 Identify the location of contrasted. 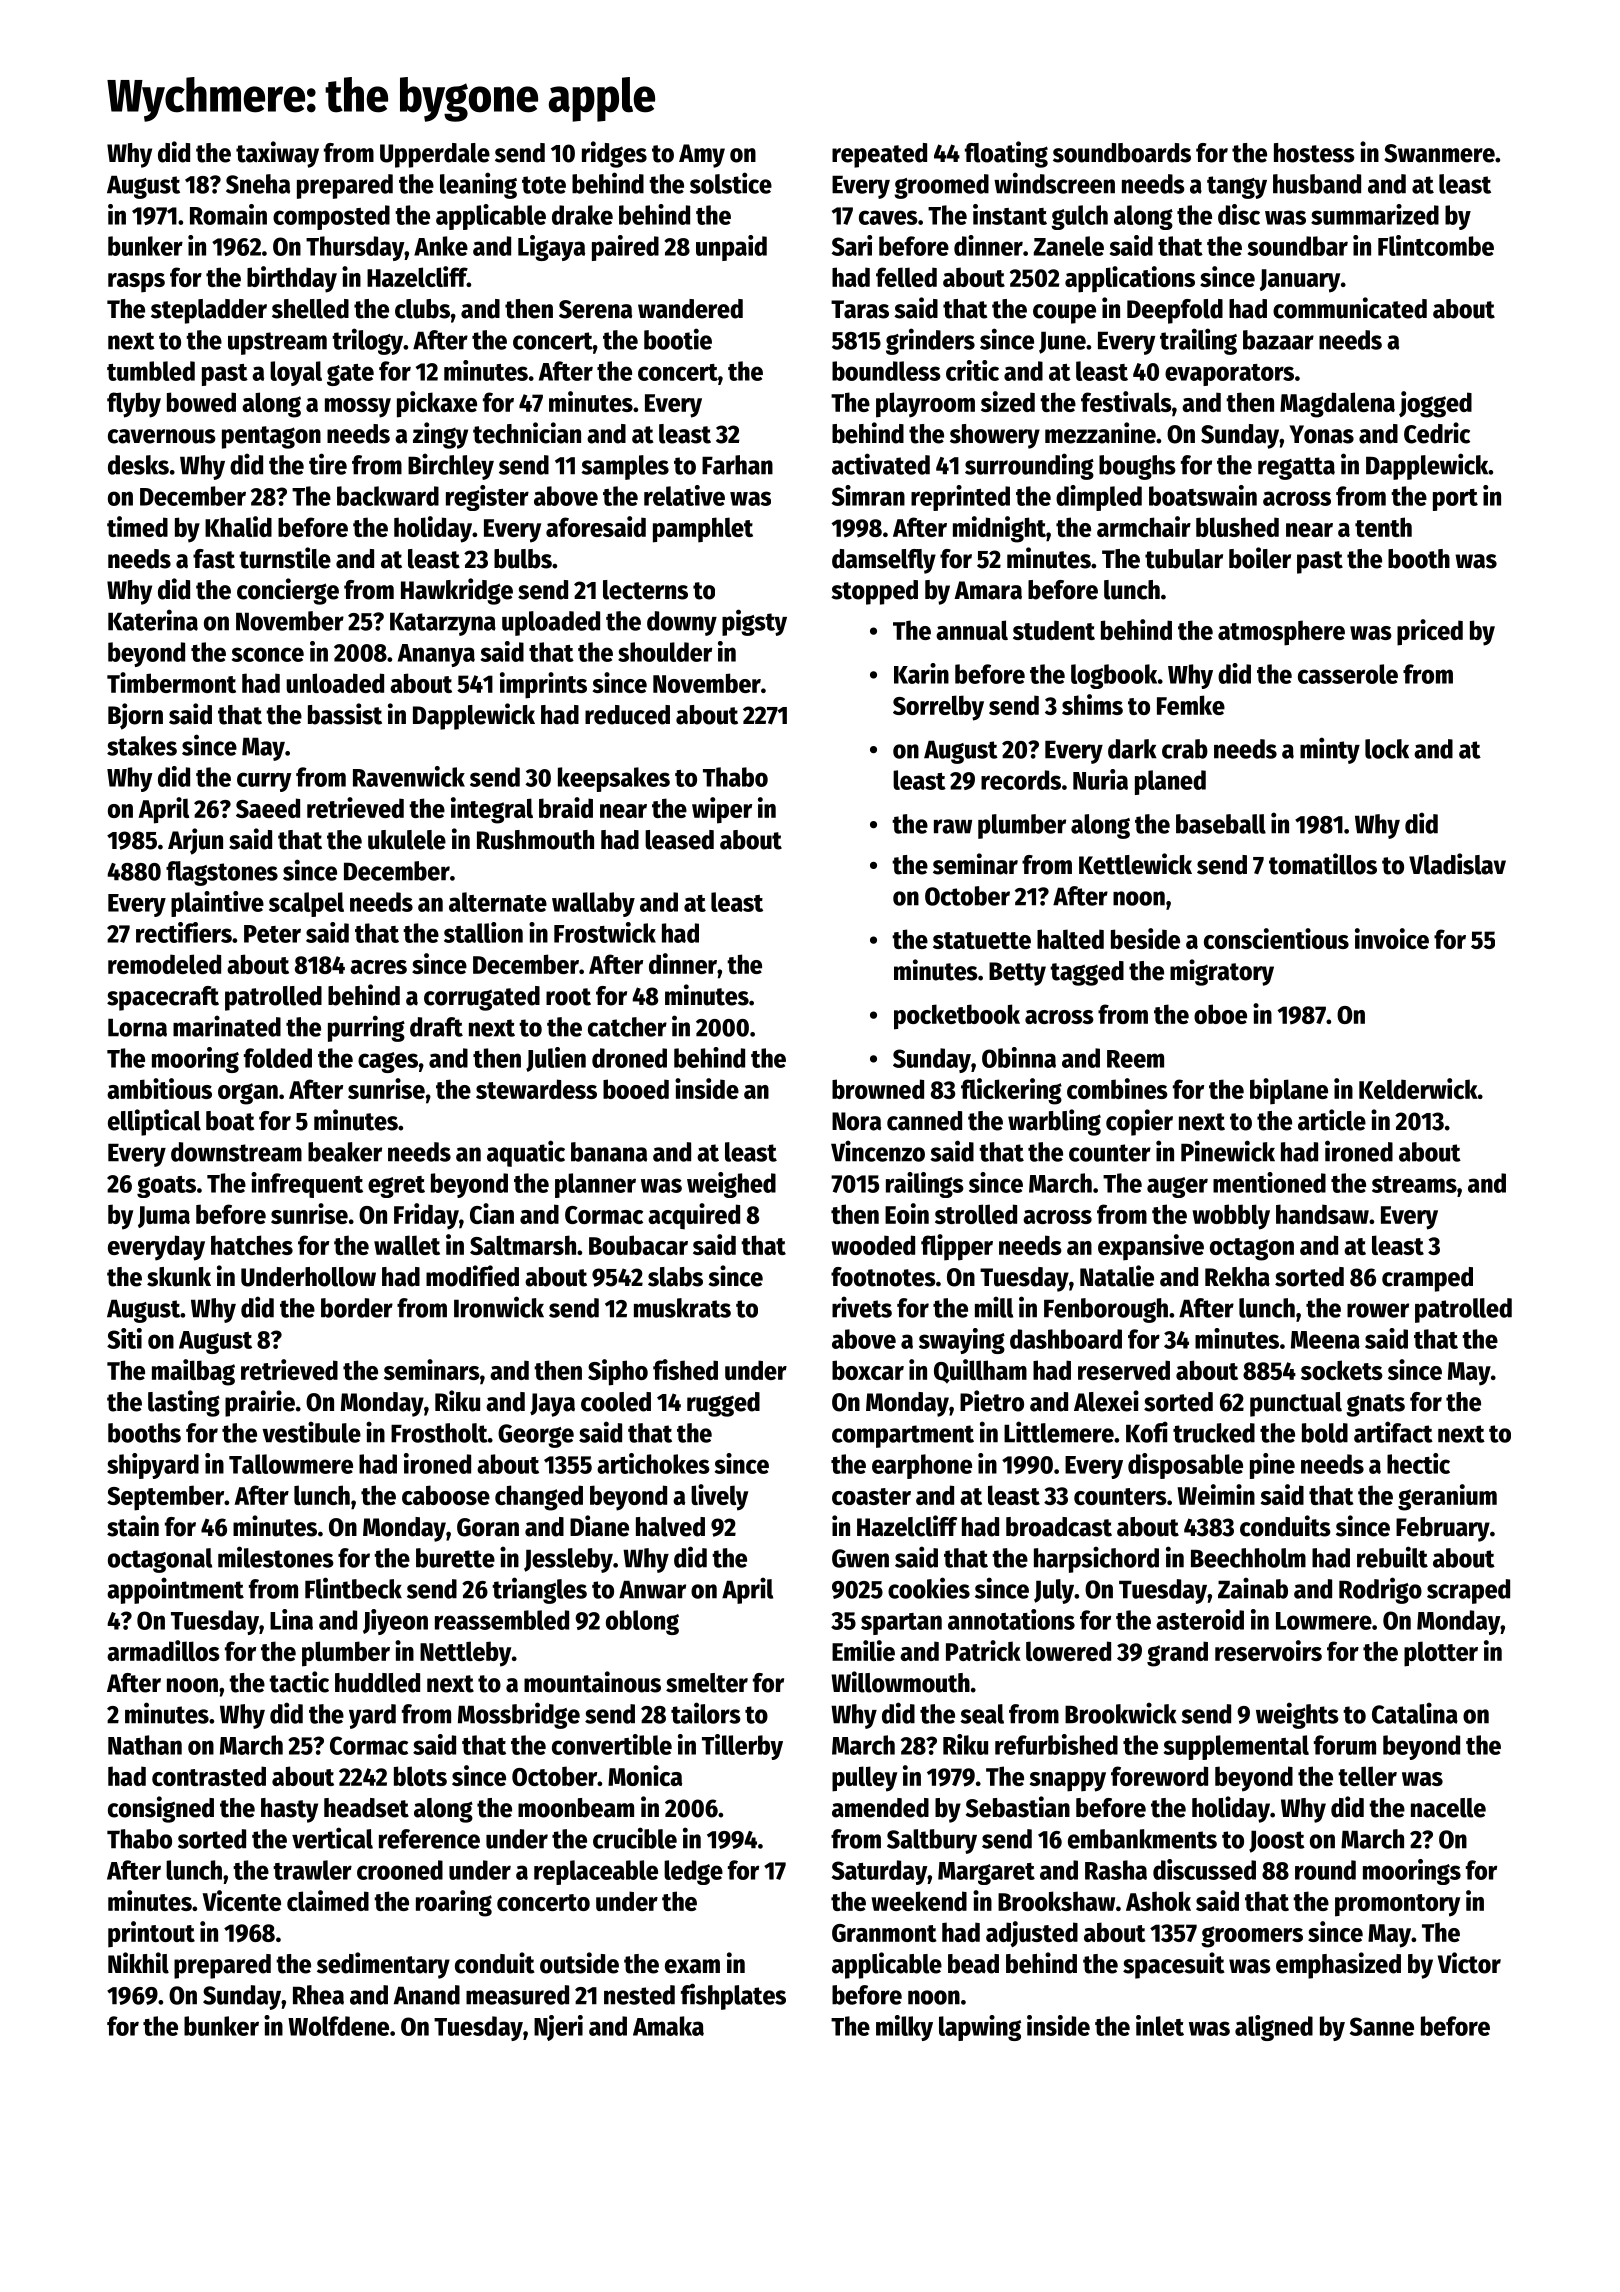
(209, 1776).
